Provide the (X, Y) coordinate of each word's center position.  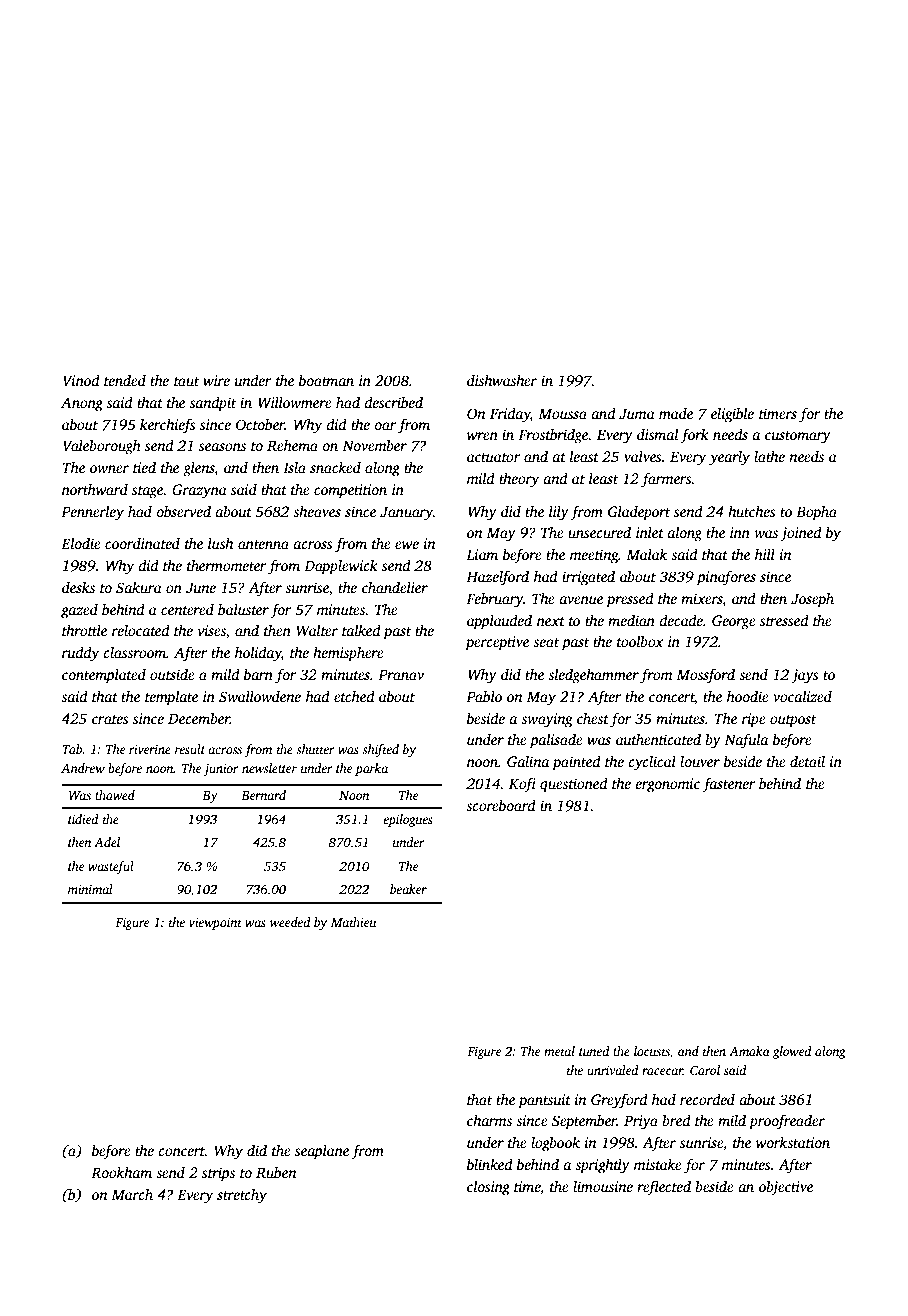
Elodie (81, 543)
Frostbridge (553, 436)
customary (798, 437)
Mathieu (353, 922)
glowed (792, 1052)
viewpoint (215, 924)
